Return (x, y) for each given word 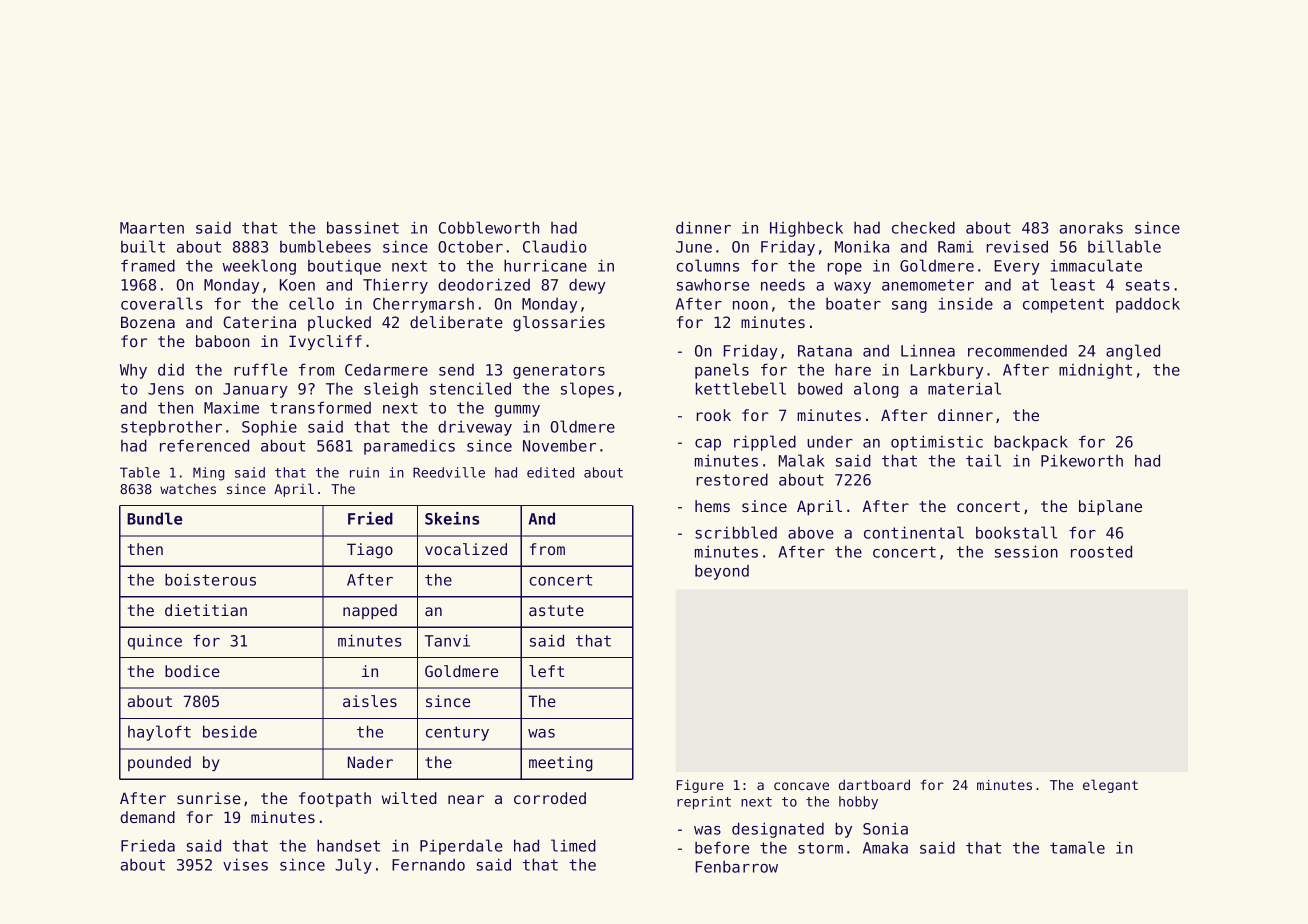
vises (245, 864)
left (546, 671)
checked (923, 227)
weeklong (259, 267)
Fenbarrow (737, 867)
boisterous (210, 579)
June (694, 247)
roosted (1101, 551)
